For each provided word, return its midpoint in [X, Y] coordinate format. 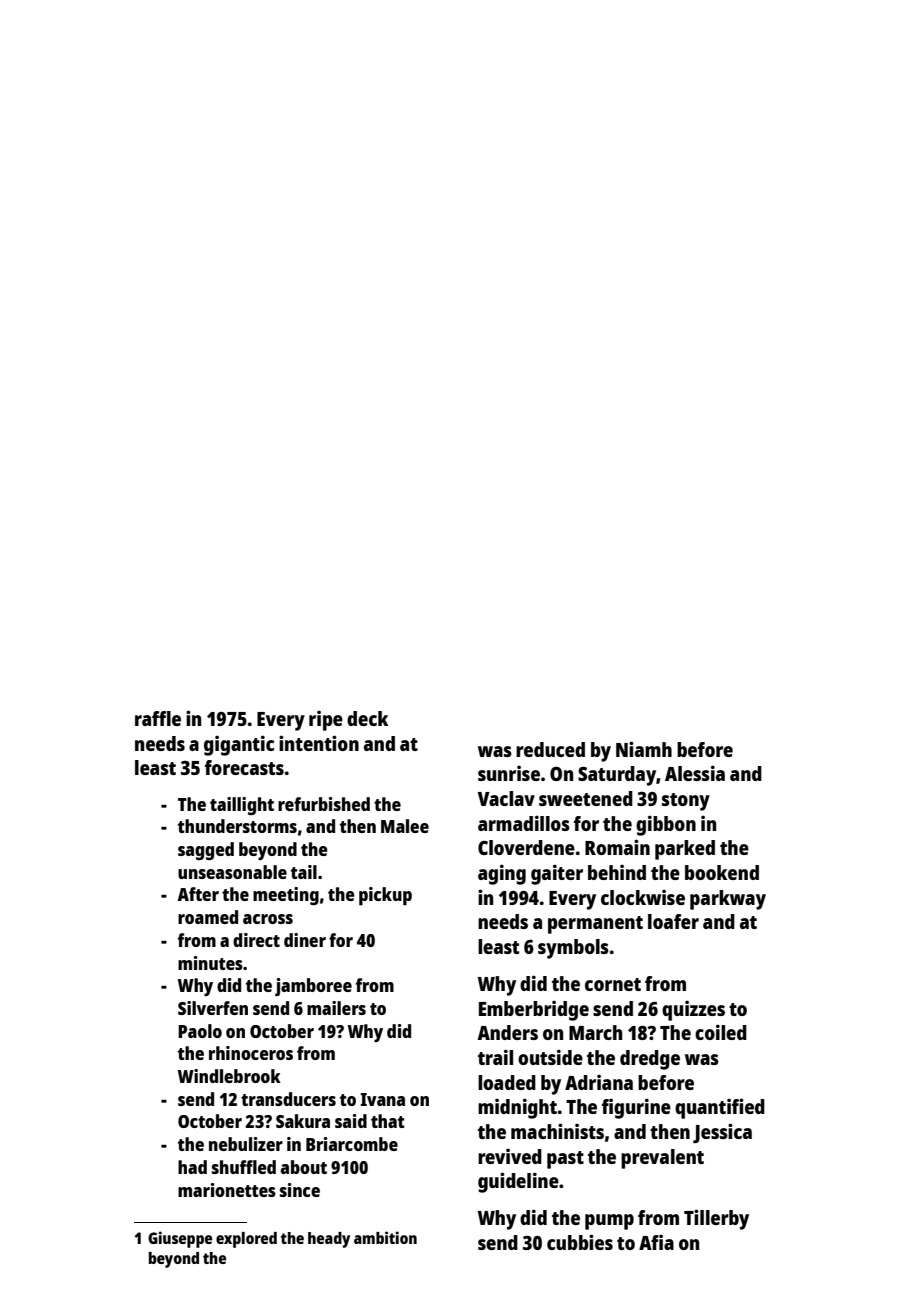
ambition [385, 1237]
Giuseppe [180, 1239]
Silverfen [213, 1008]
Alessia [695, 773]
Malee [405, 826]
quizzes [693, 1010]
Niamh [644, 749]
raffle [158, 718]
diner [305, 940]
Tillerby [716, 1219]
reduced [550, 749]
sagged [206, 851]
